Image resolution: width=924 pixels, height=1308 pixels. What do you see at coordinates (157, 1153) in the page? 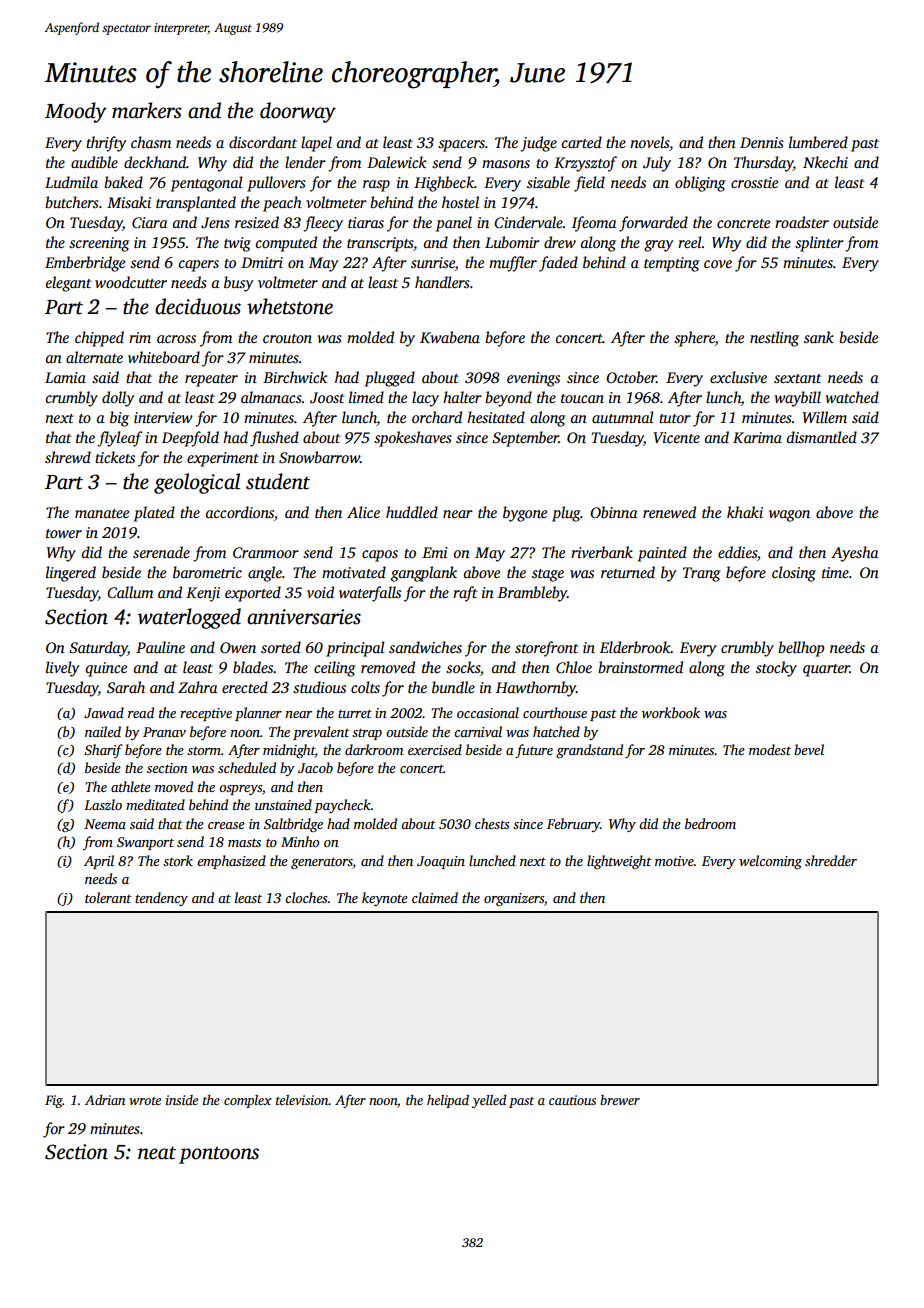
I see `neat` at bounding box center [157, 1153].
